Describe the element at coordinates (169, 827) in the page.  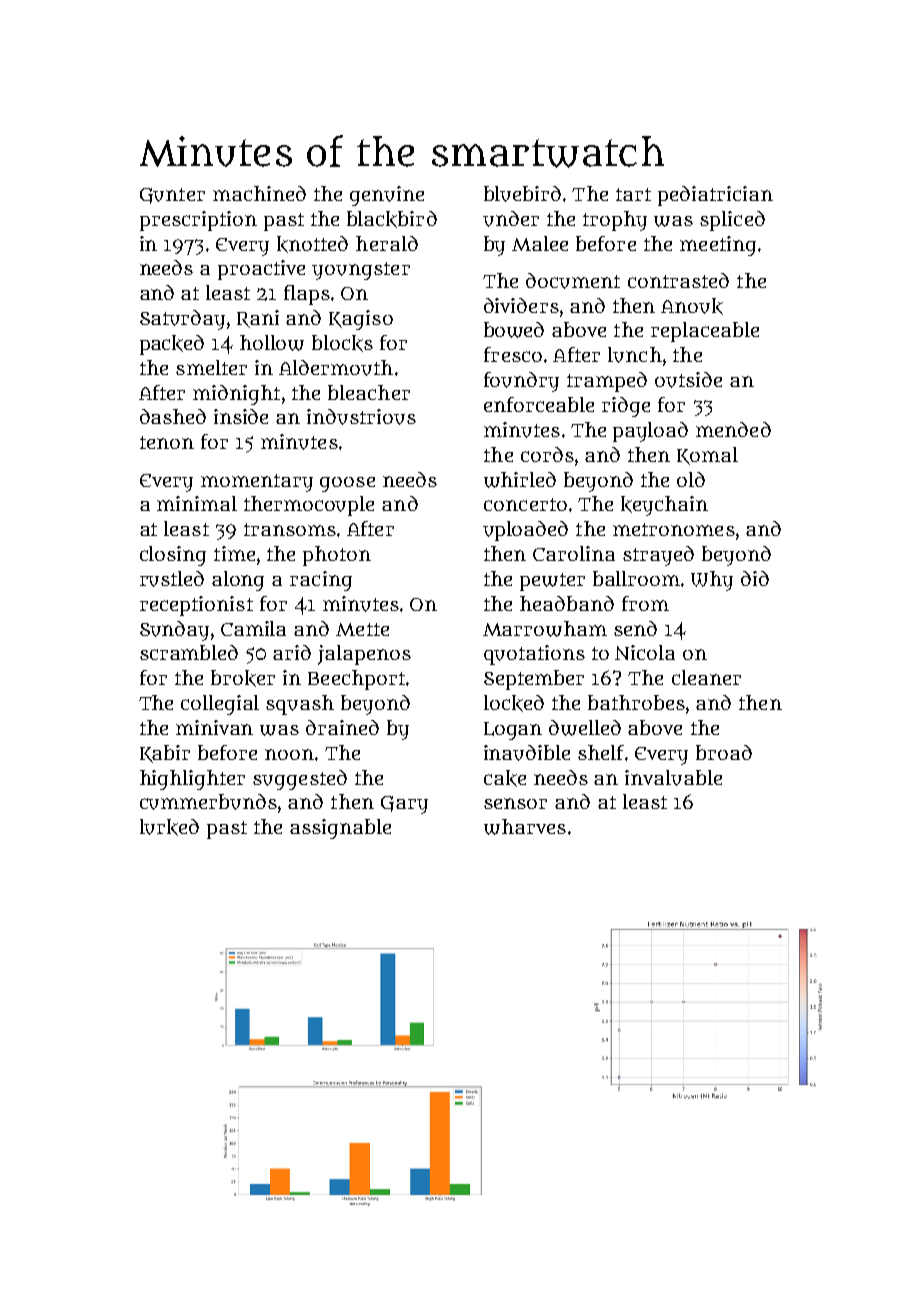
I see `lurked` at that location.
